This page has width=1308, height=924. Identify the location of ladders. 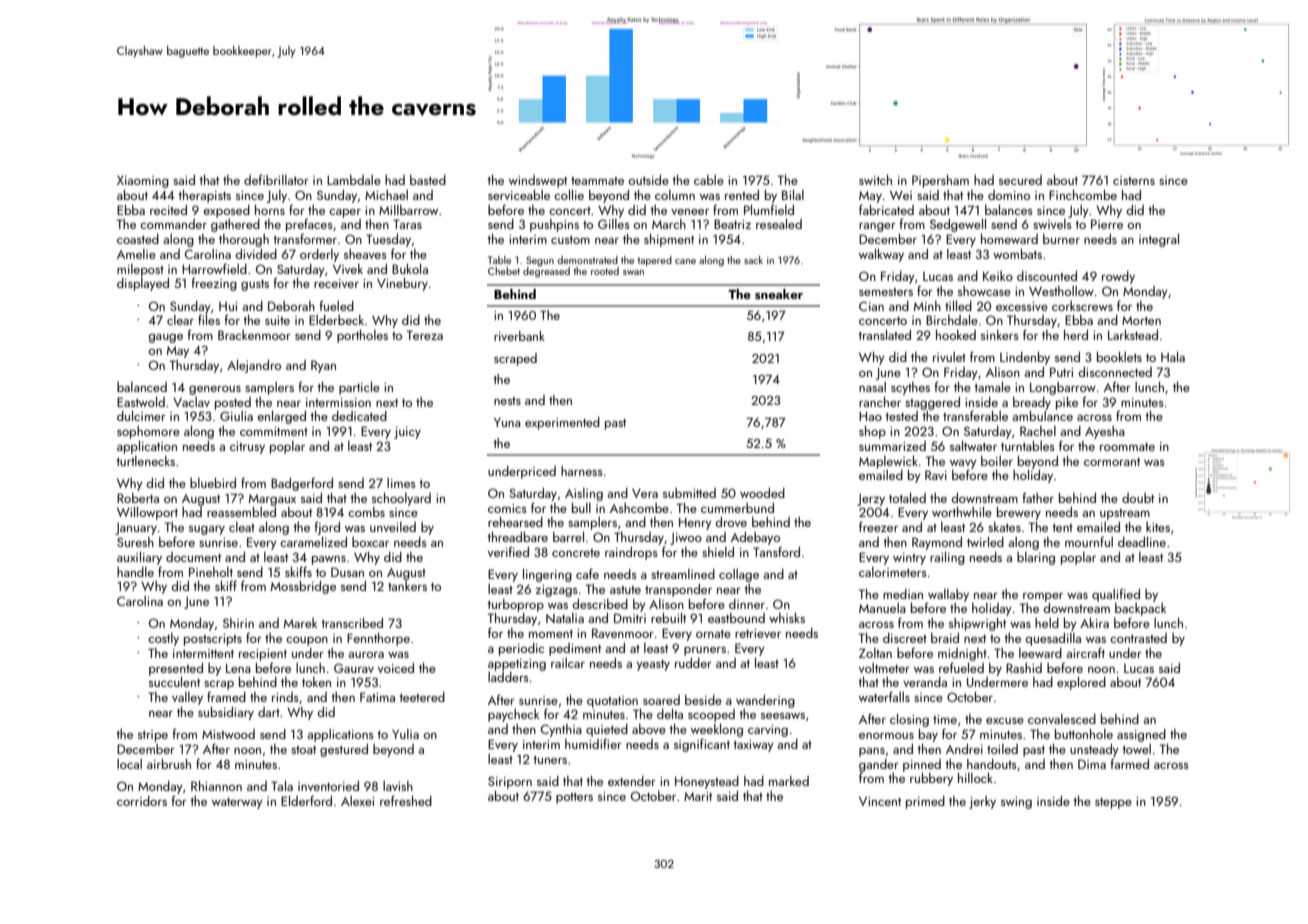
(508, 677).
